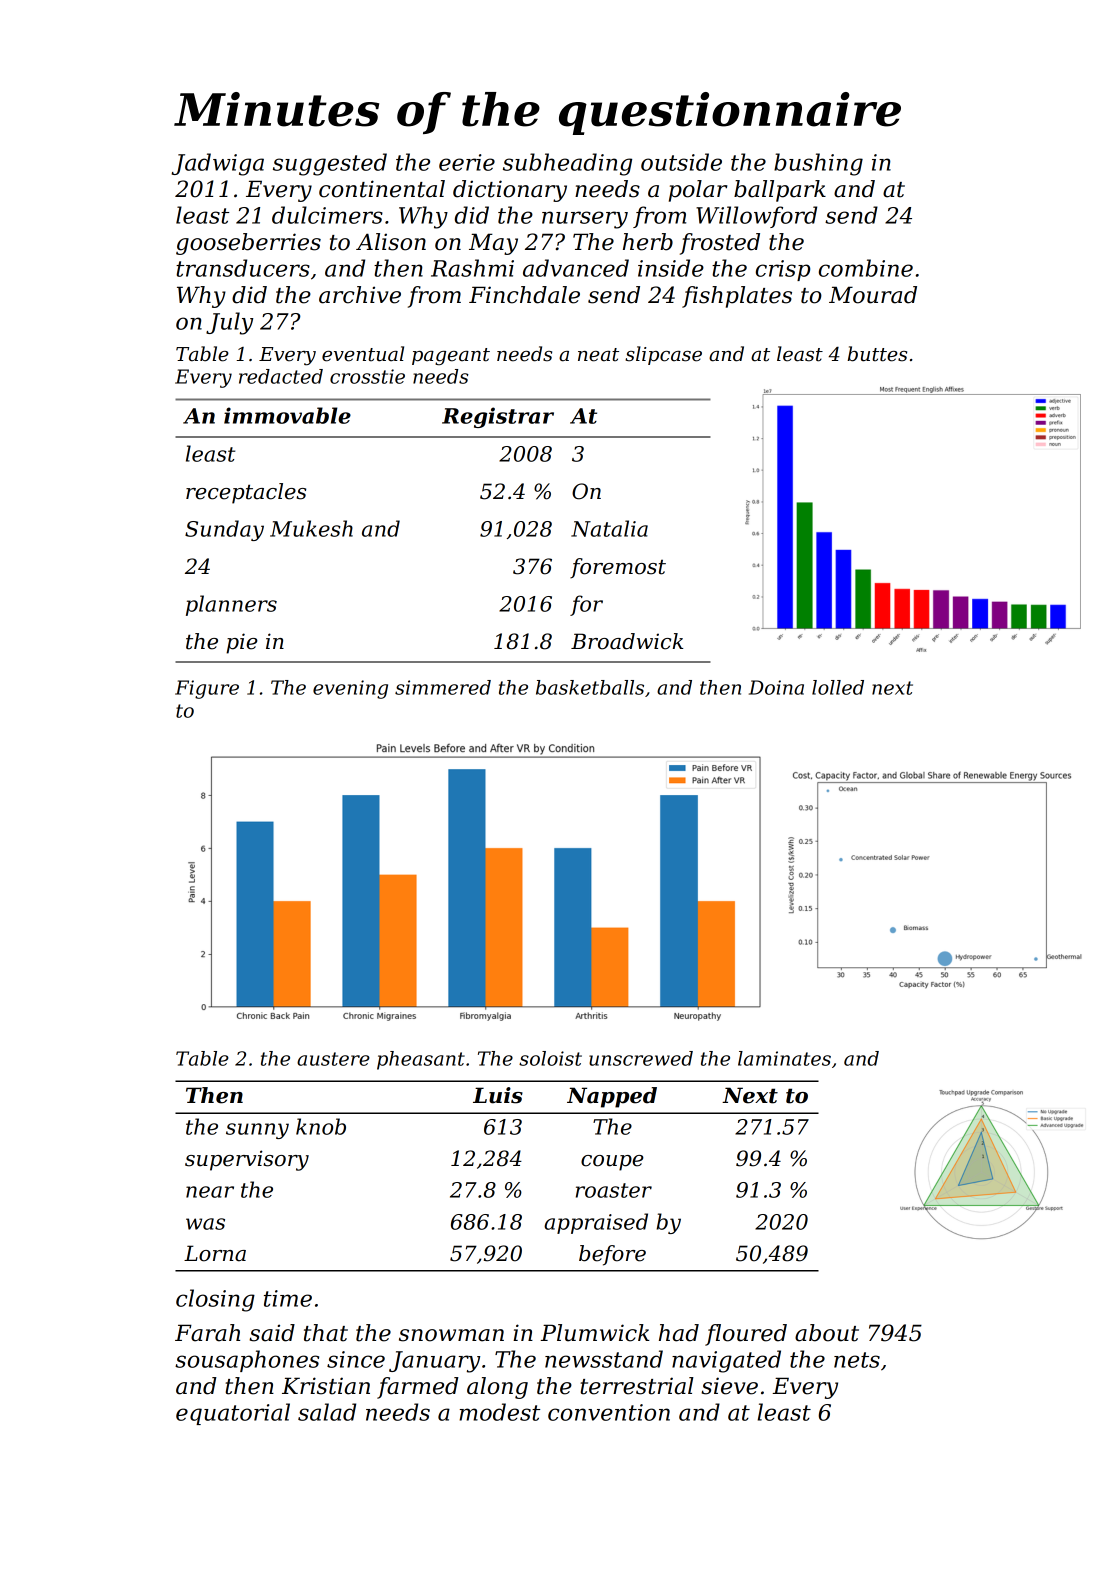 The height and width of the screenshot is (1579, 1111). Describe the element at coordinates (233, 1414) in the screenshot. I see `equatorial` at that location.
